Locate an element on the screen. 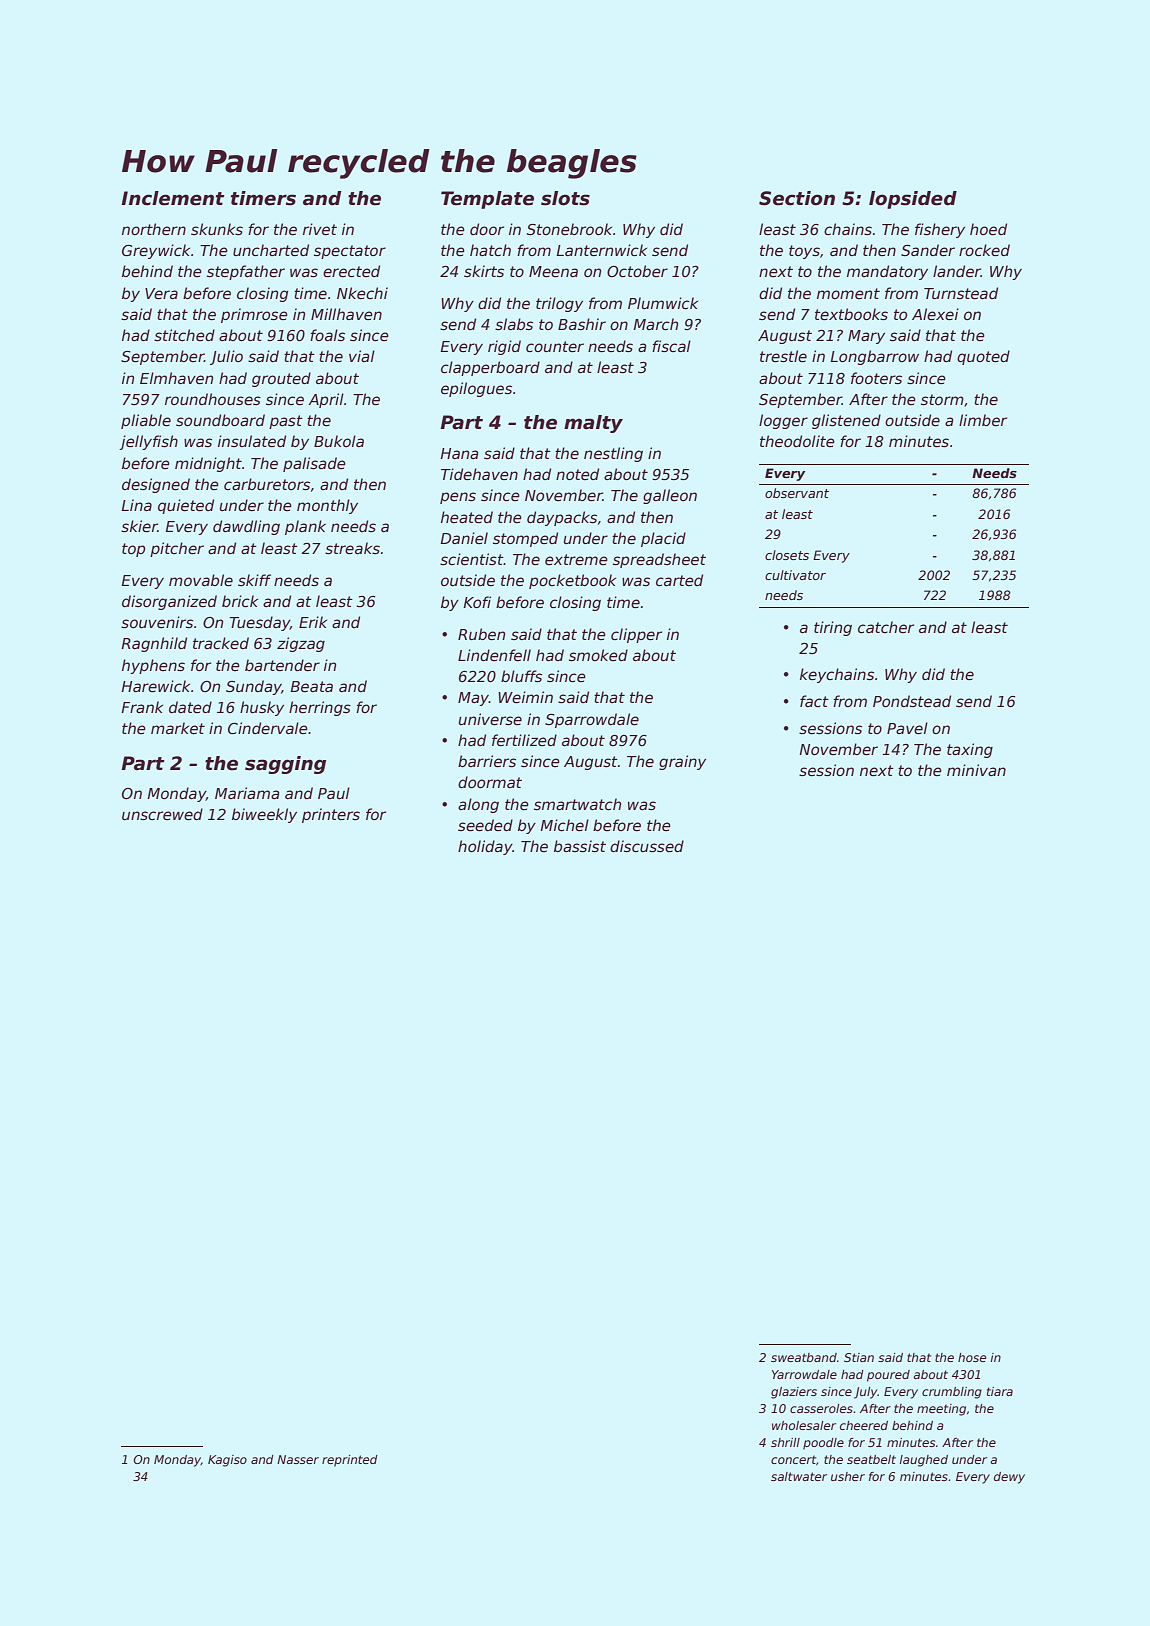 This screenshot has width=1150, height=1626. monthly is located at coordinates (327, 506).
